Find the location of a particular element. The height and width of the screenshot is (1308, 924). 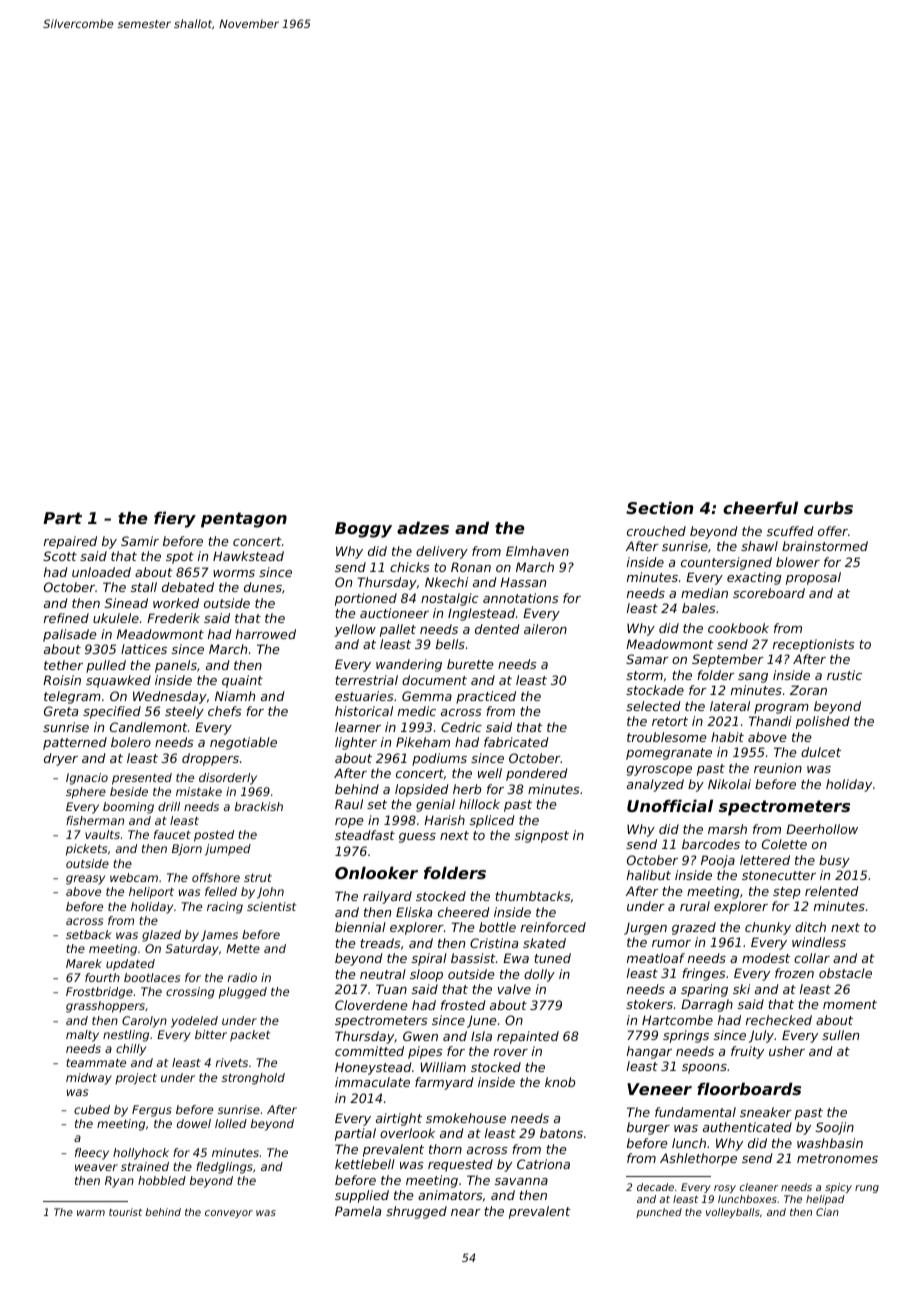

fiery is located at coordinates (175, 519).
